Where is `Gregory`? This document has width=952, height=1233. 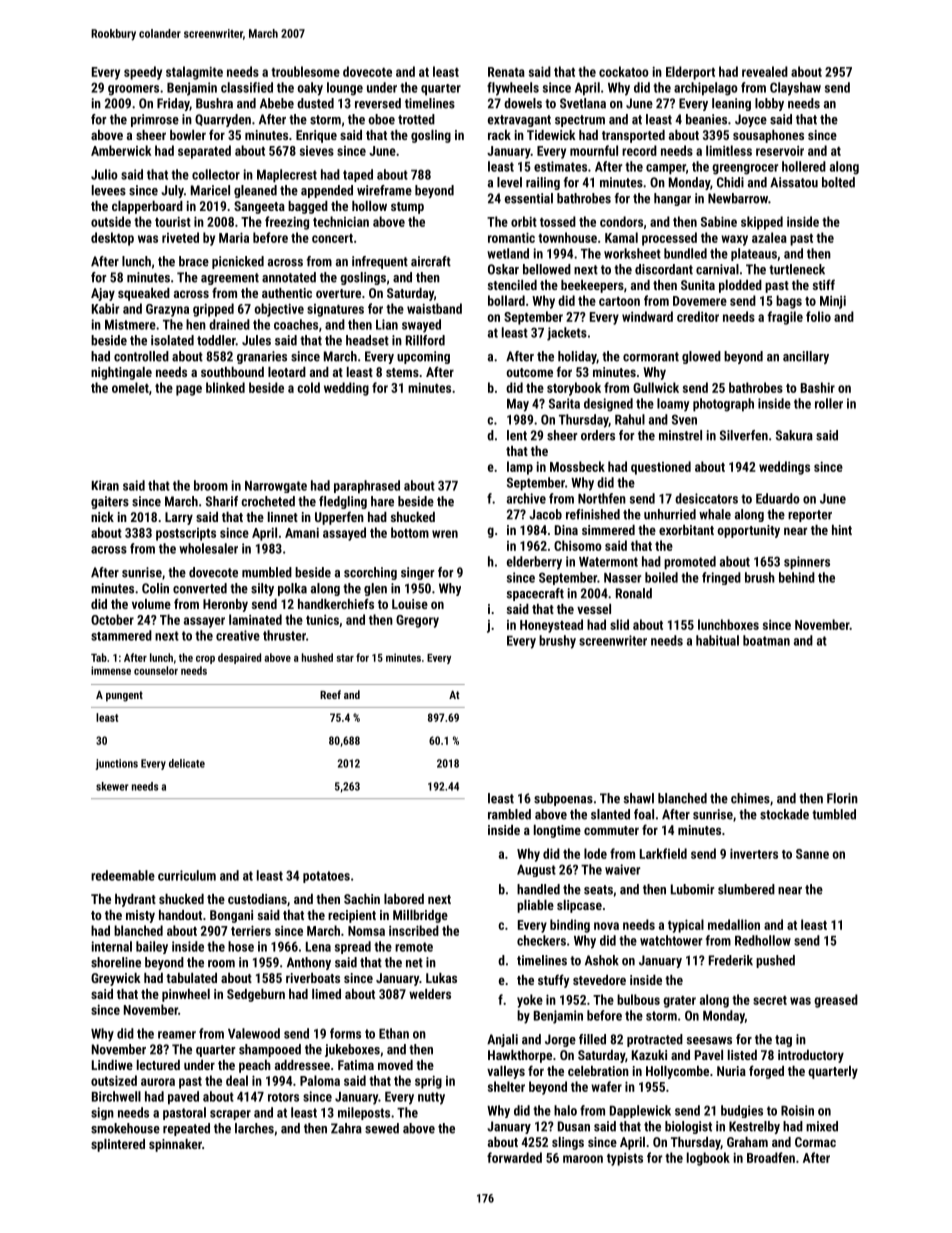
Gregory is located at coordinates (417, 621).
